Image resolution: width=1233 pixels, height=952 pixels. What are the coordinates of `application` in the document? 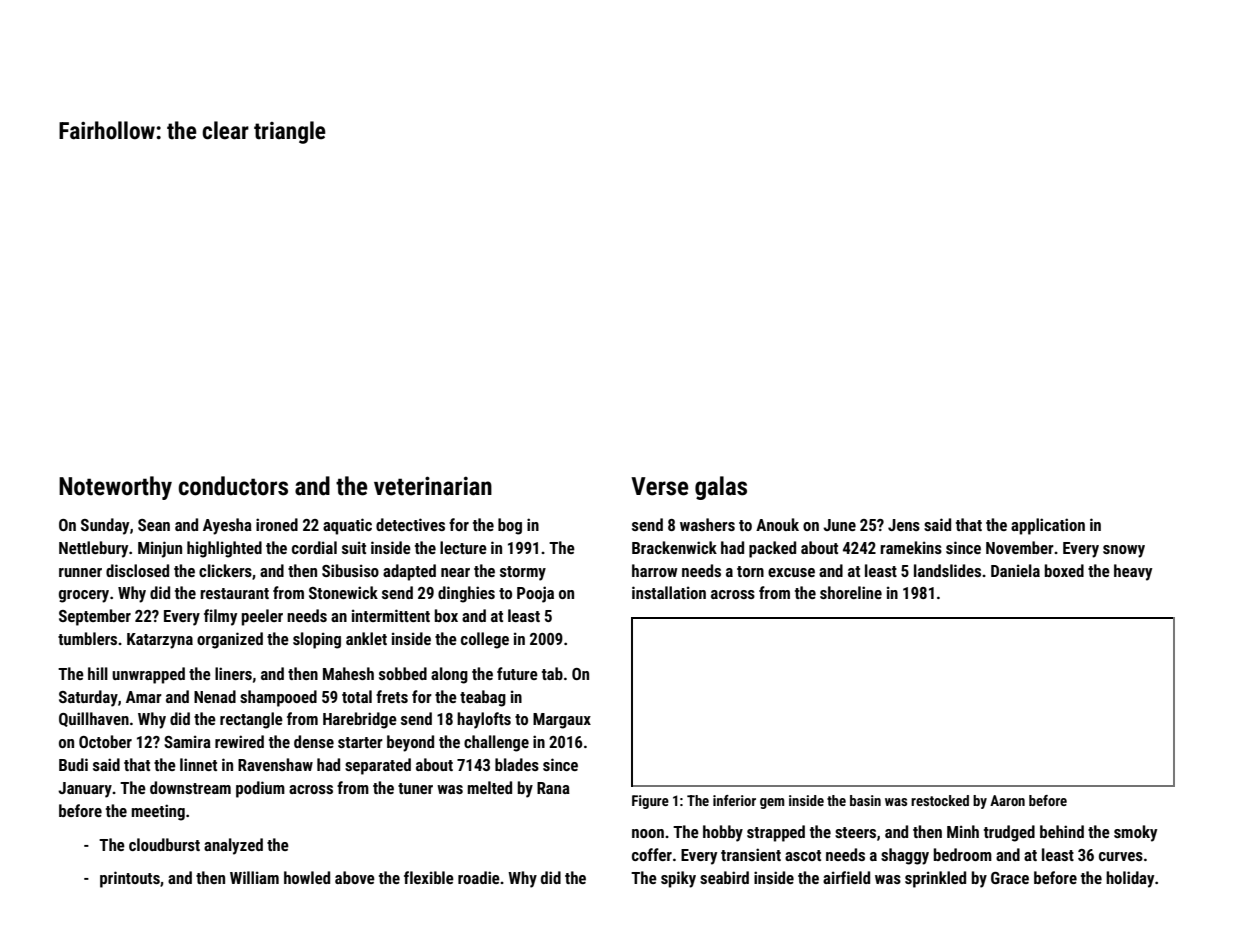 It's located at (1048, 526).
